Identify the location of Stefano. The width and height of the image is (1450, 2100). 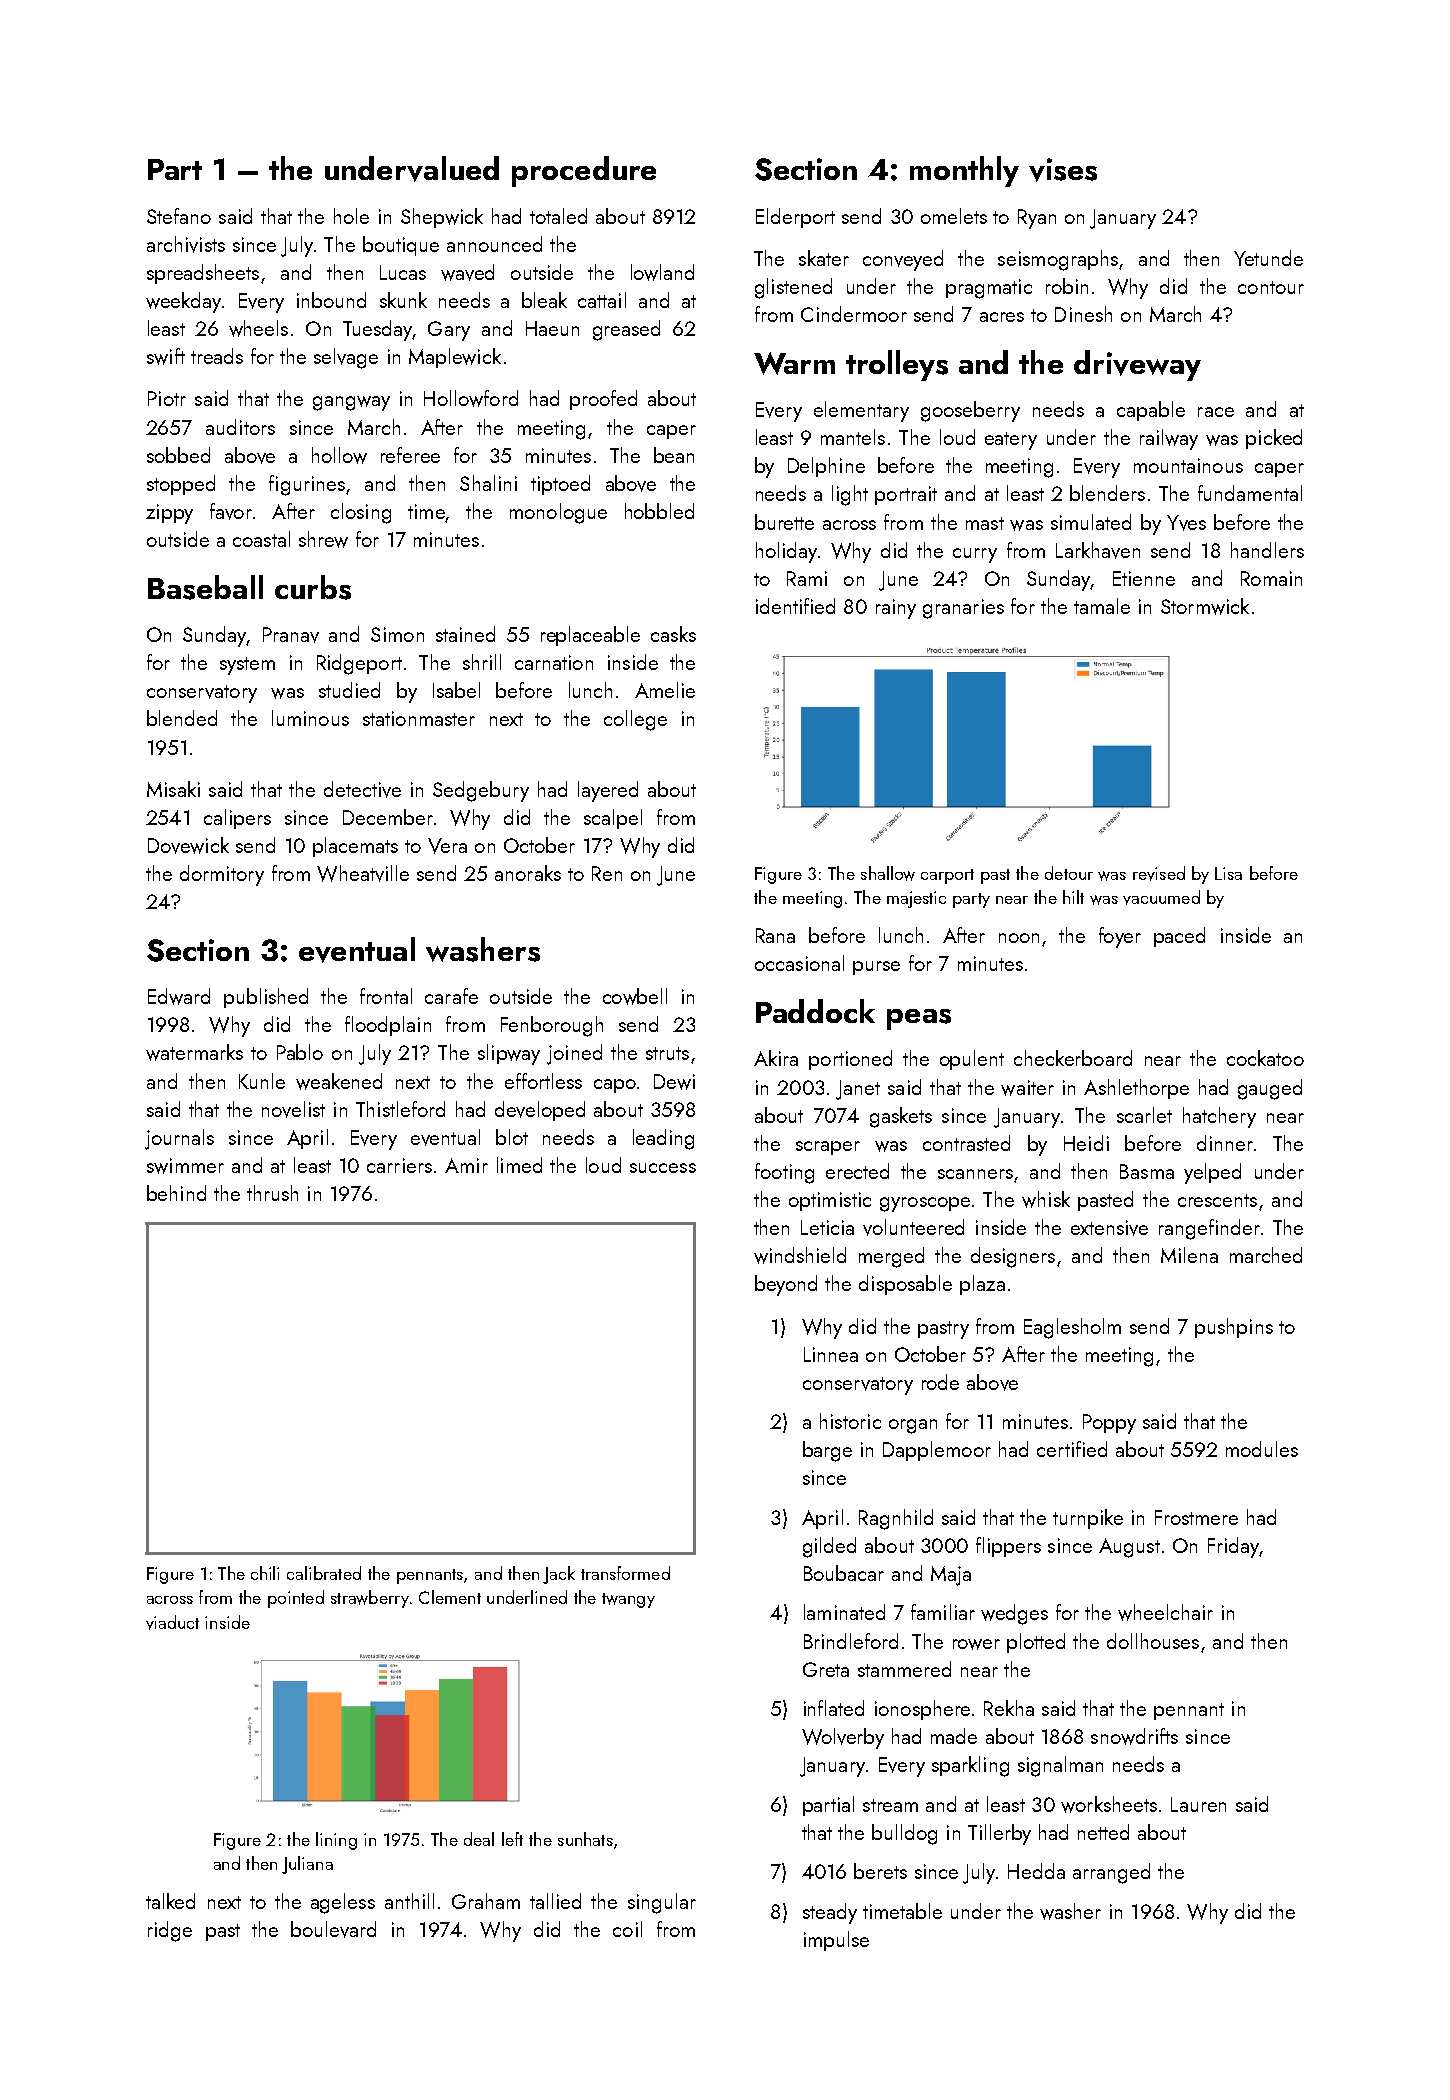
(179, 216).
